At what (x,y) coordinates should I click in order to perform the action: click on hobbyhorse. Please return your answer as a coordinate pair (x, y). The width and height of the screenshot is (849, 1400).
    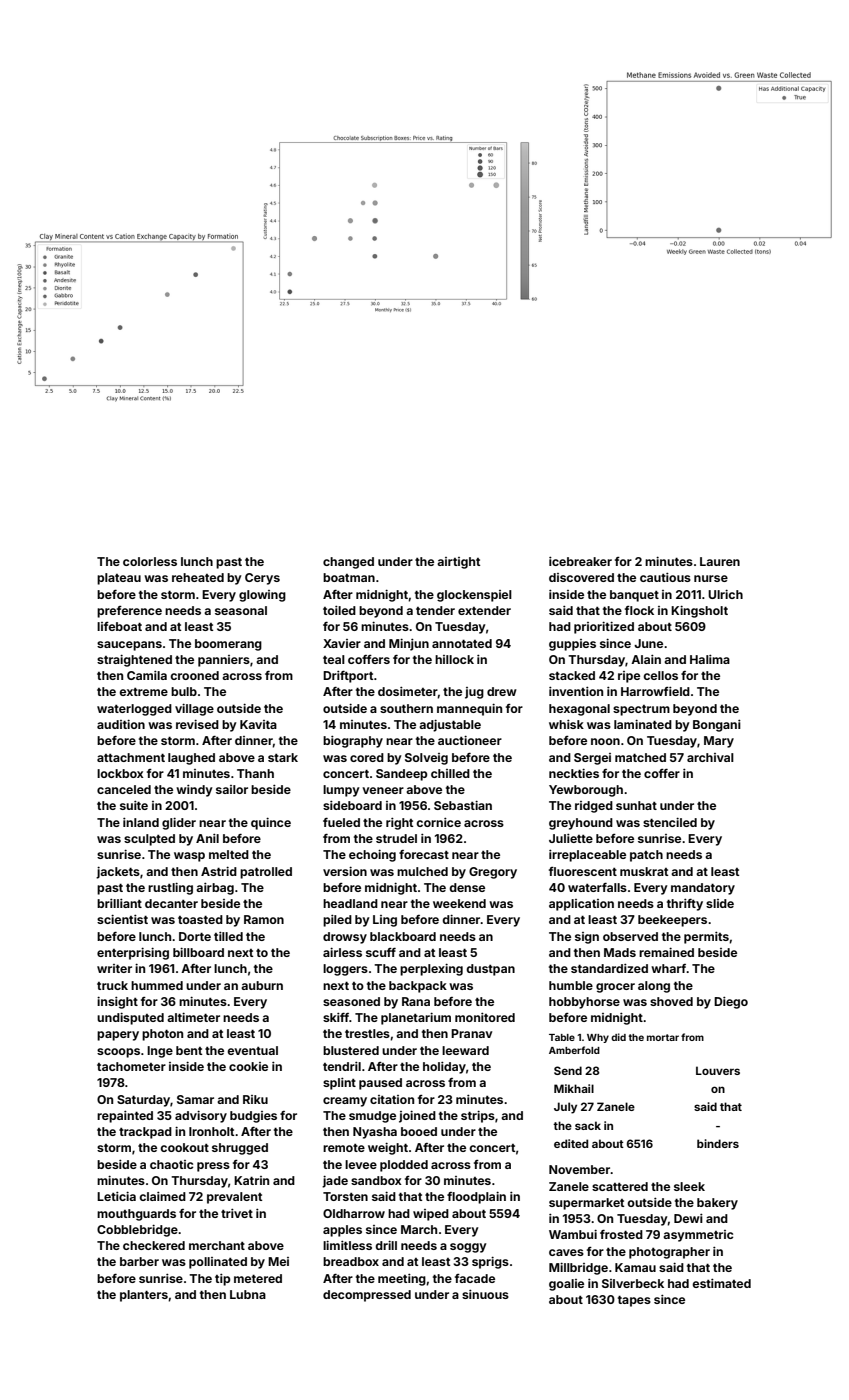
    Looking at the image, I should click on (584, 1003).
